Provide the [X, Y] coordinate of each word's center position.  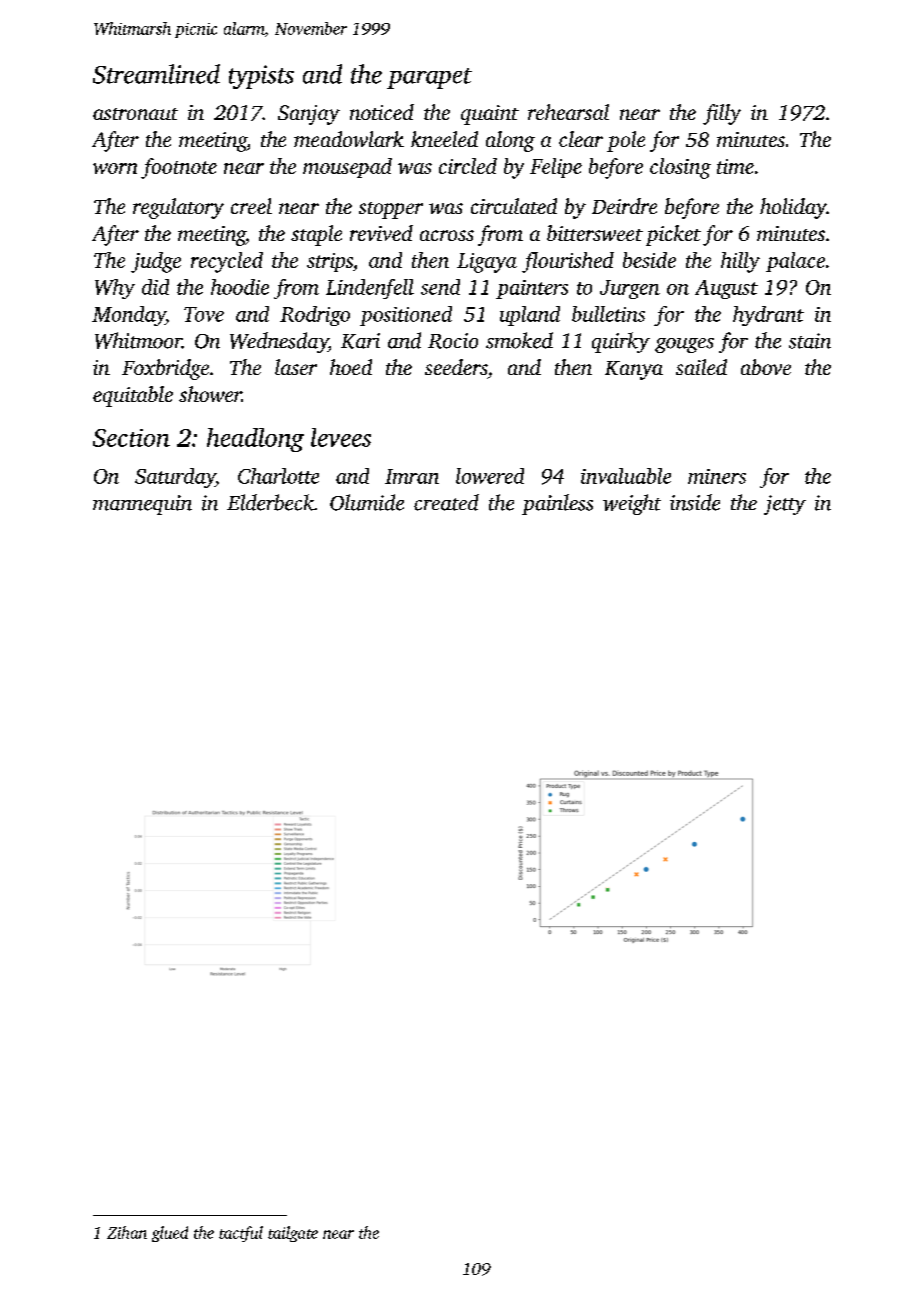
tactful [241, 1234]
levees [341, 437]
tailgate [293, 1234]
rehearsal [568, 112]
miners [717, 476]
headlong [255, 440]
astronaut [135, 114]
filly [722, 114]
